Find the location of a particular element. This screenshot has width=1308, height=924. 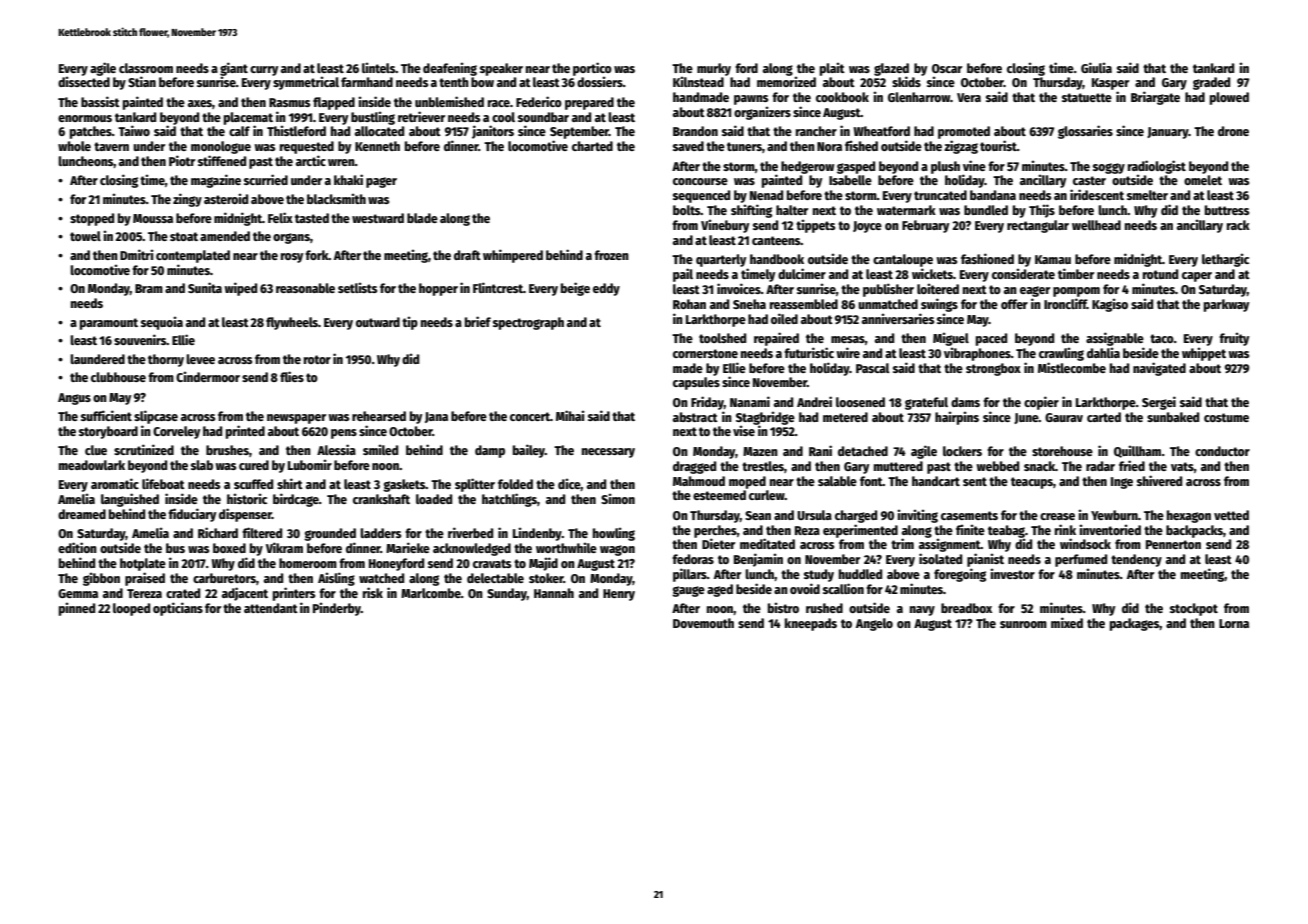

Rani is located at coordinates (820, 450).
